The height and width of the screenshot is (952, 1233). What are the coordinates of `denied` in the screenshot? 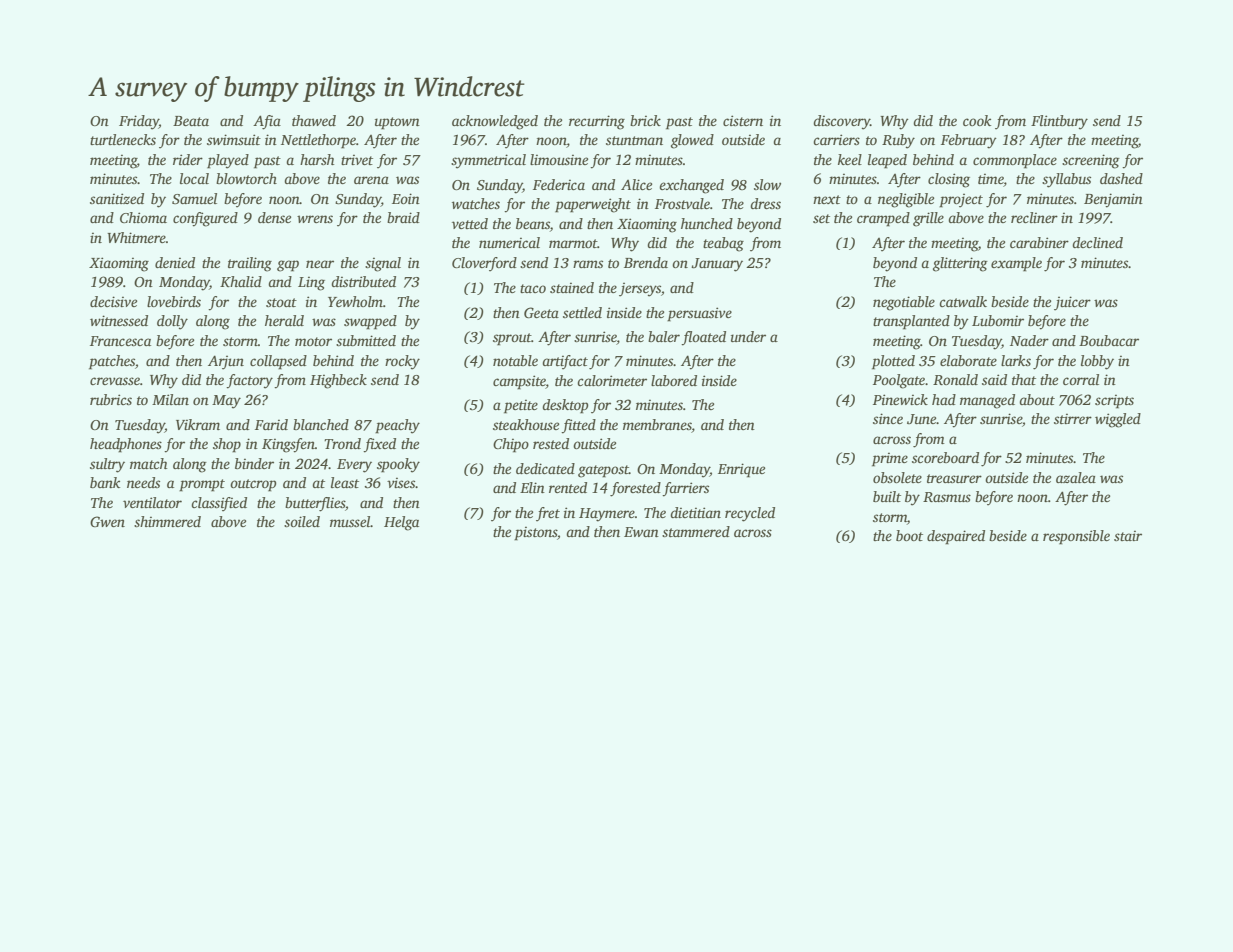 It's located at (175, 262).
